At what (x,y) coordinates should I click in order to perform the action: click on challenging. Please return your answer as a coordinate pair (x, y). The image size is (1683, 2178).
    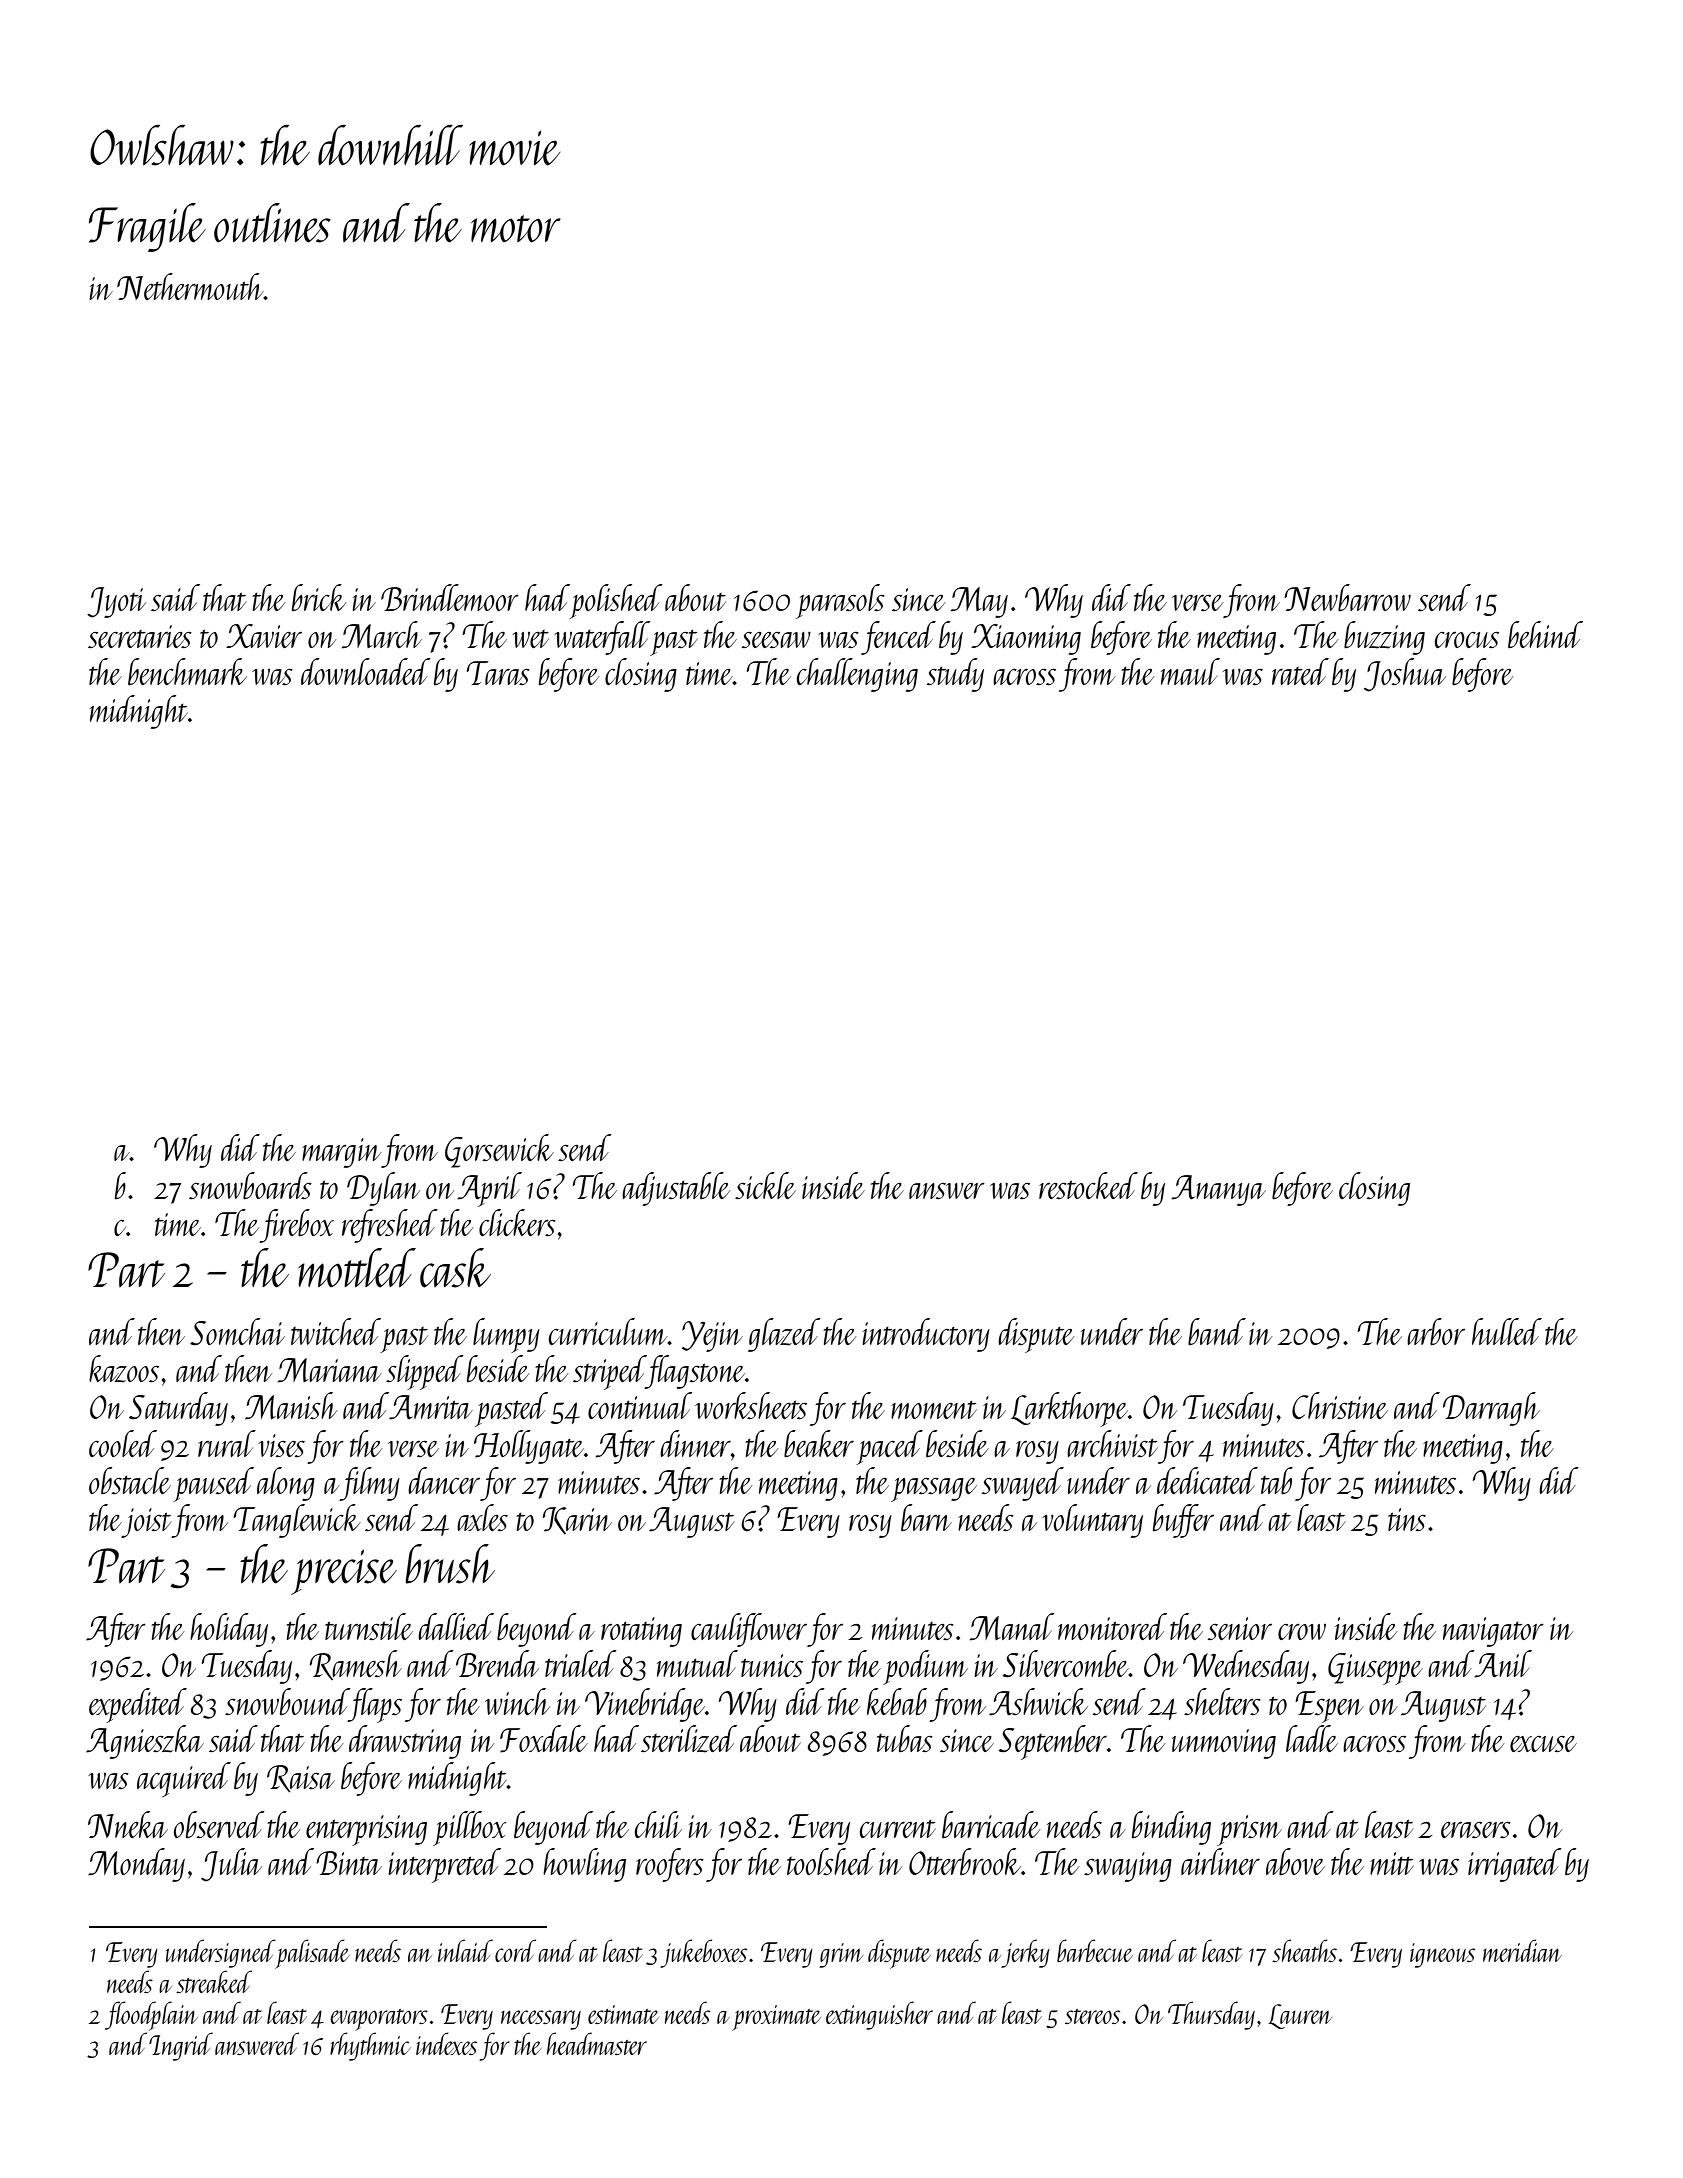
    Looking at the image, I should click on (857, 675).
